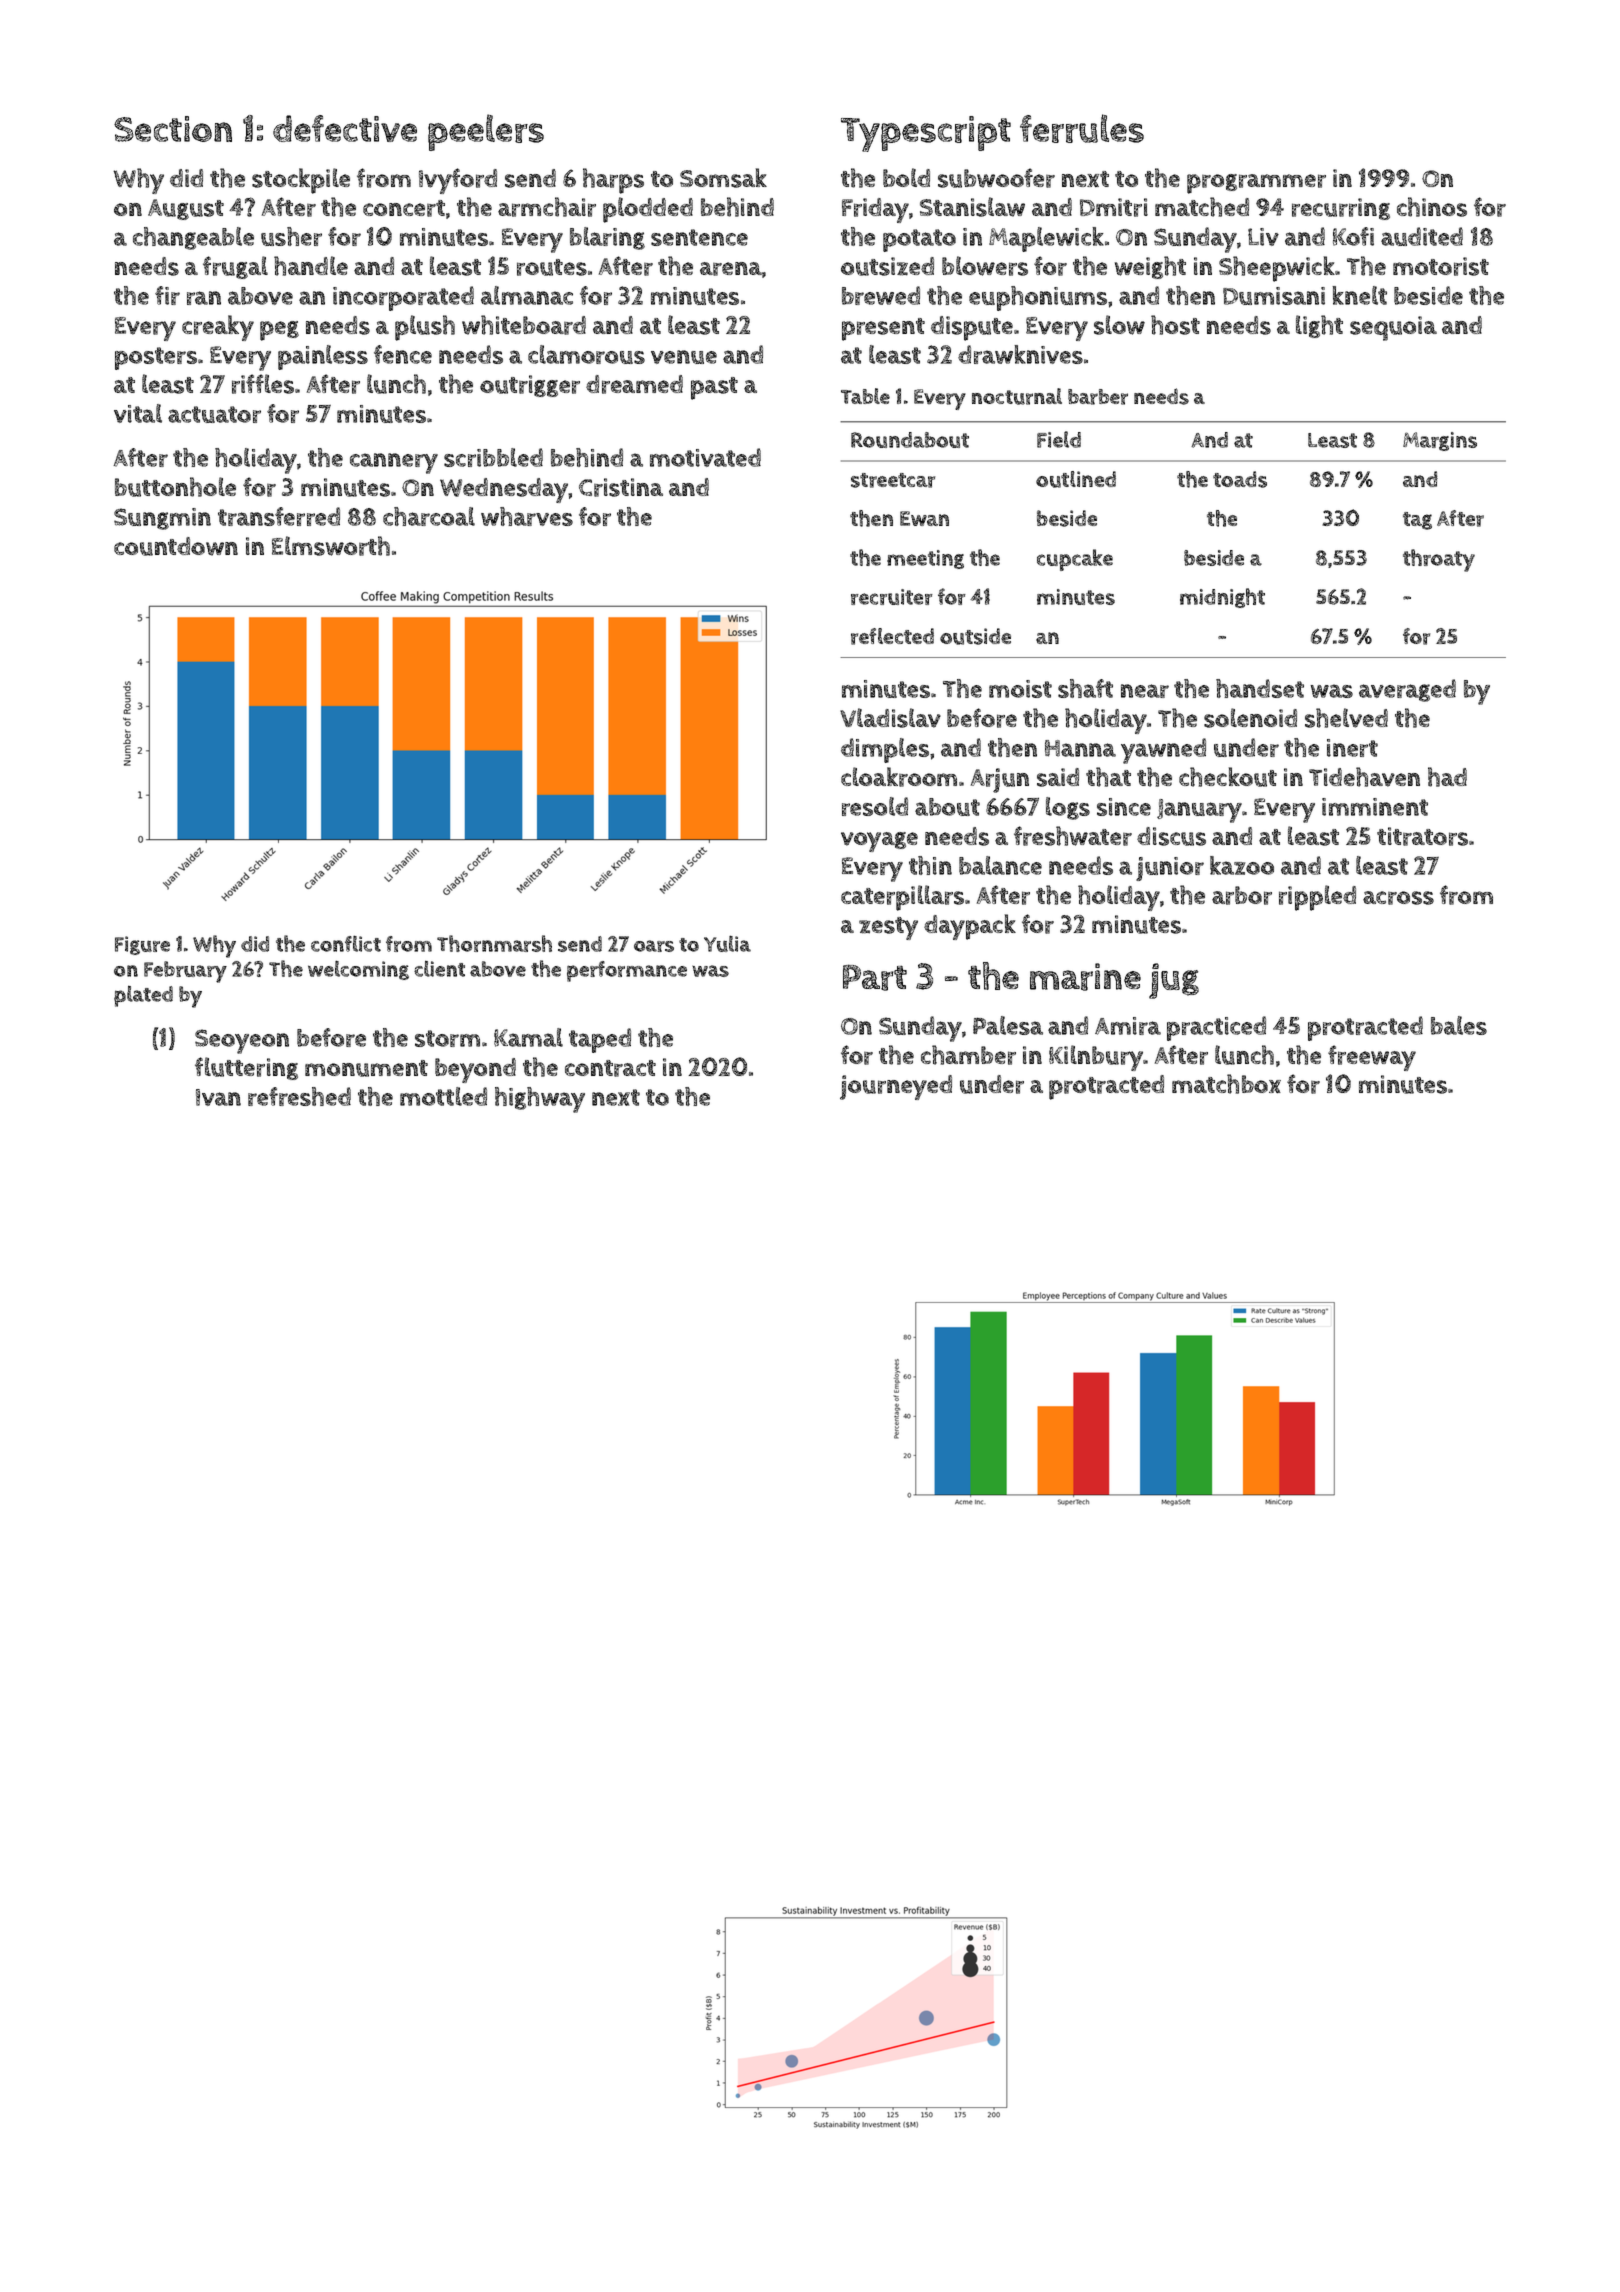 The image size is (1620, 2292). I want to click on bold, so click(906, 177).
